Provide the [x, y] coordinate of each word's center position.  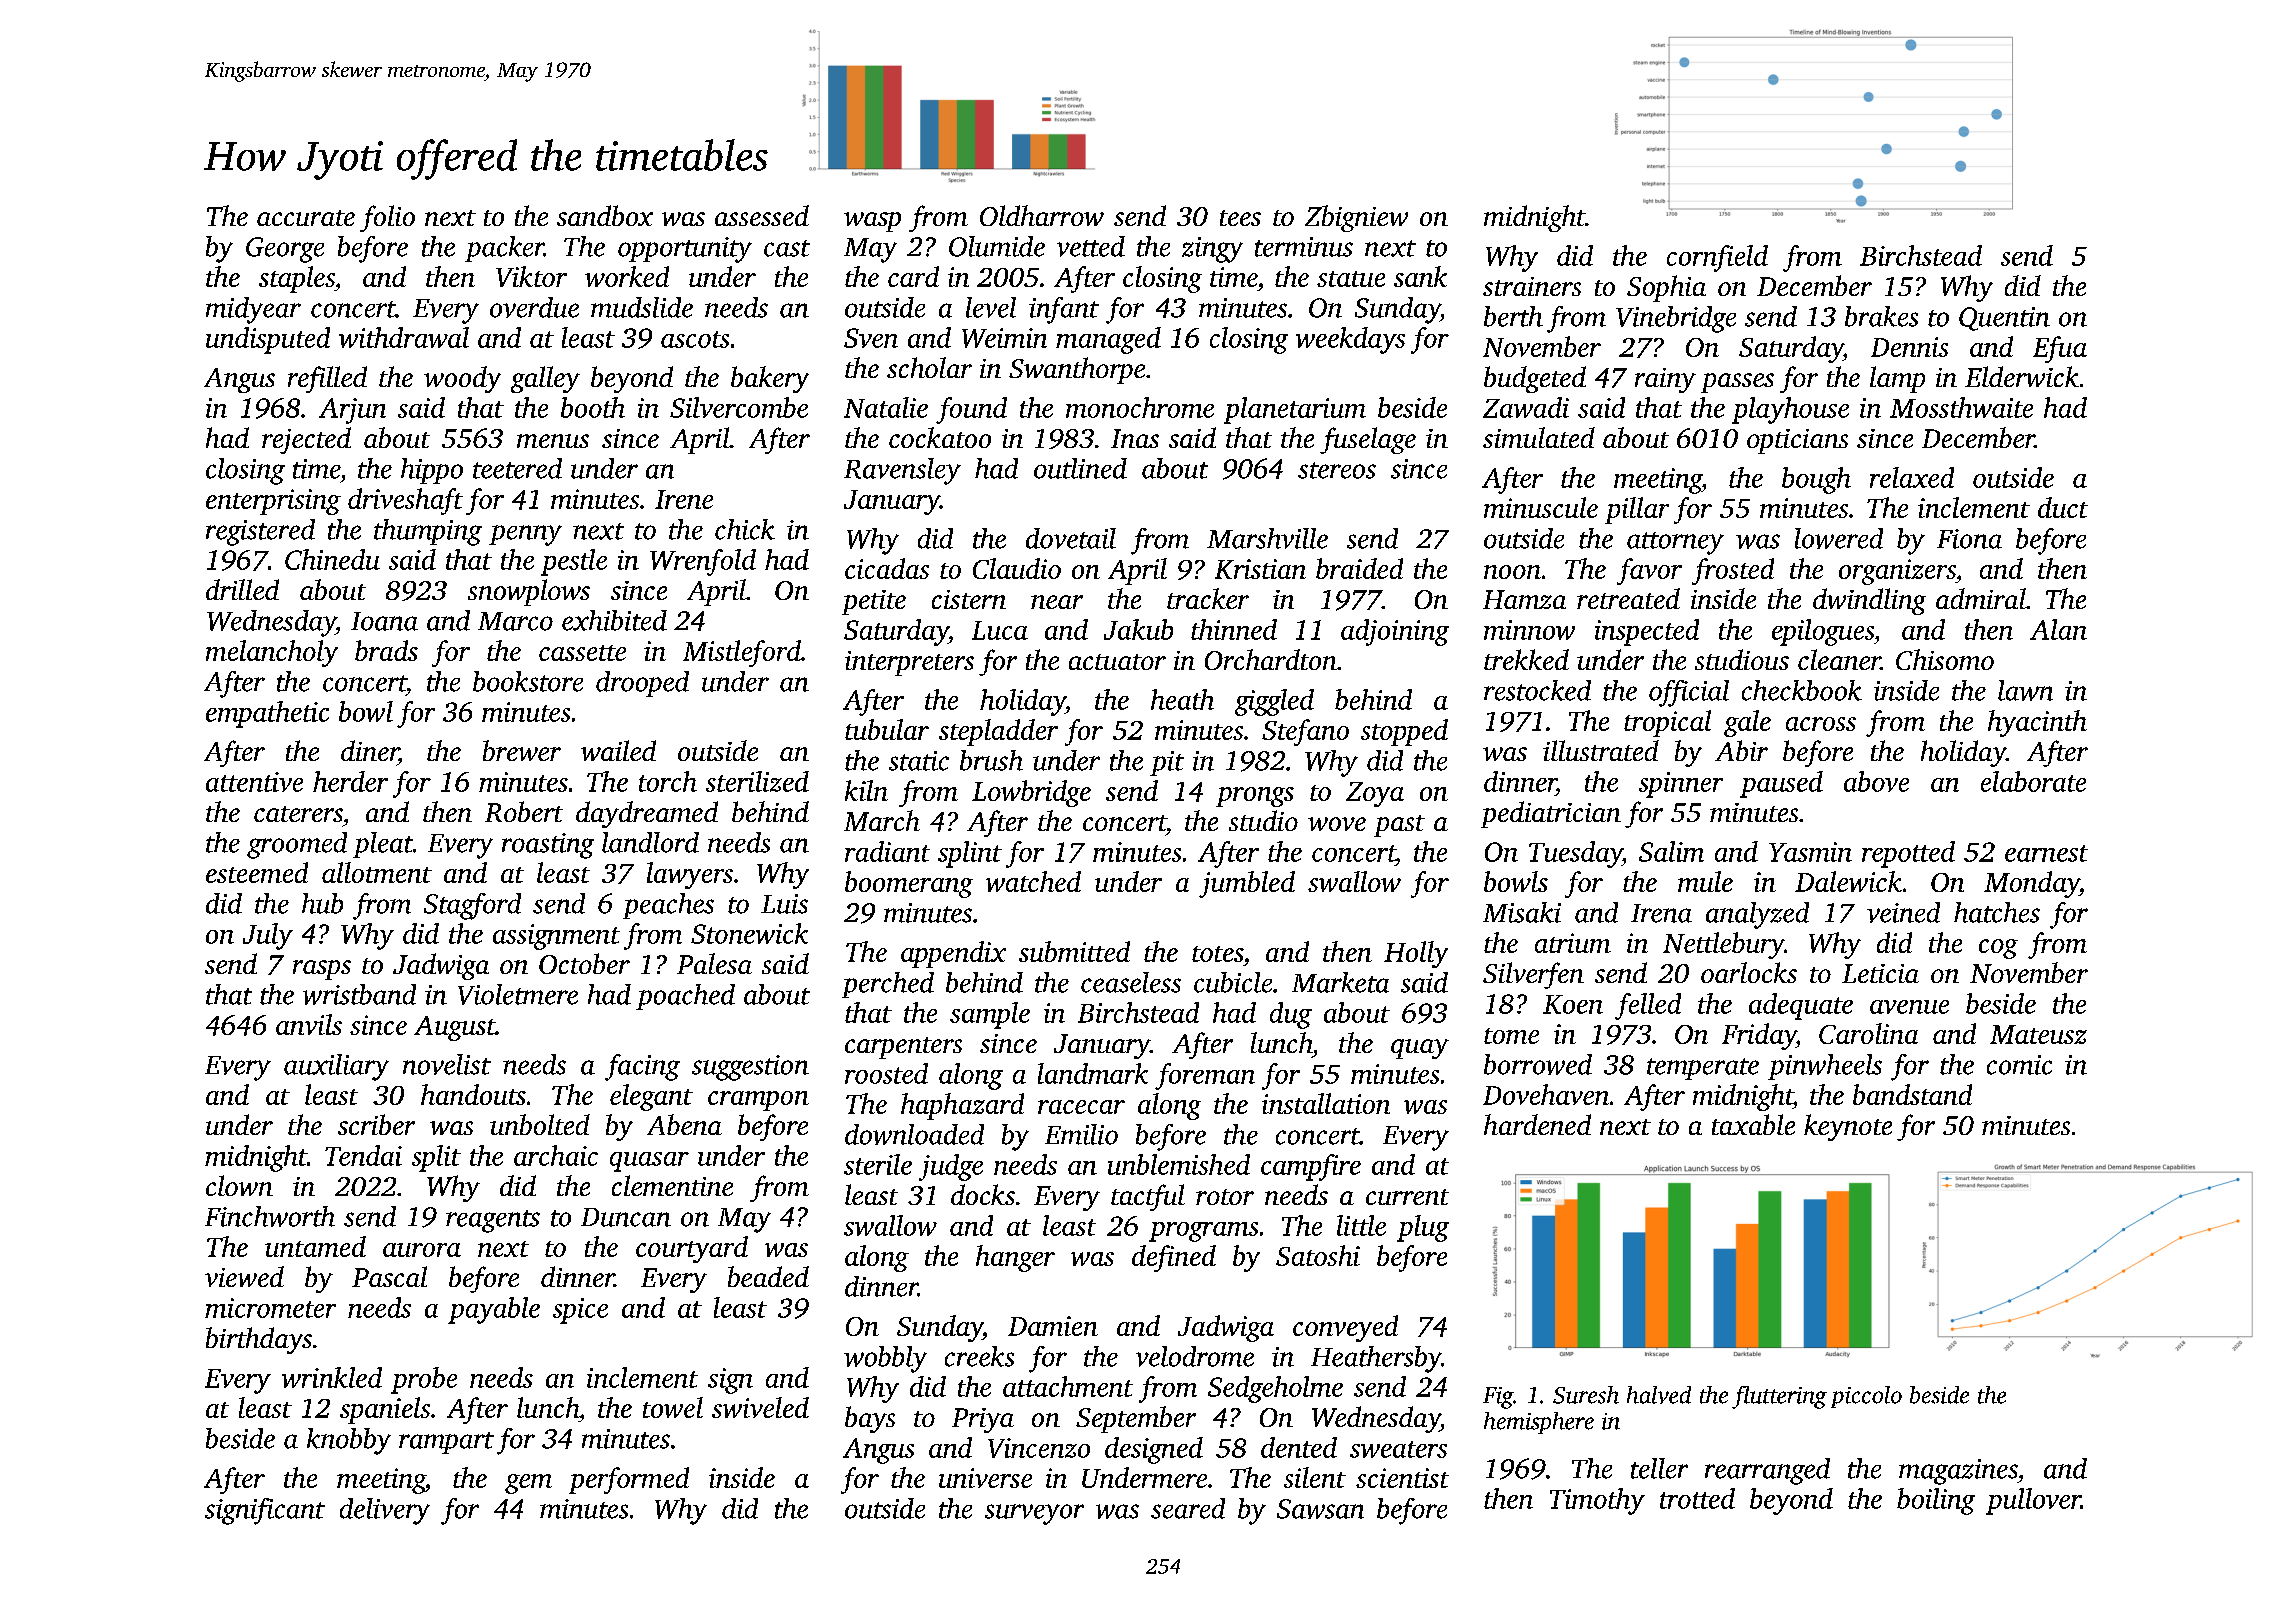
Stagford [472, 906]
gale [1747, 723]
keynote [1848, 1127]
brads [386, 650]
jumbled [1247, 884]
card [913, 276]
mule [1705, 881]
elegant [651, 1097]
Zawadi [1526, 407]
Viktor [531, 276]
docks [983, 1194]
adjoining [1395, 632]
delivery [385, 1511]
